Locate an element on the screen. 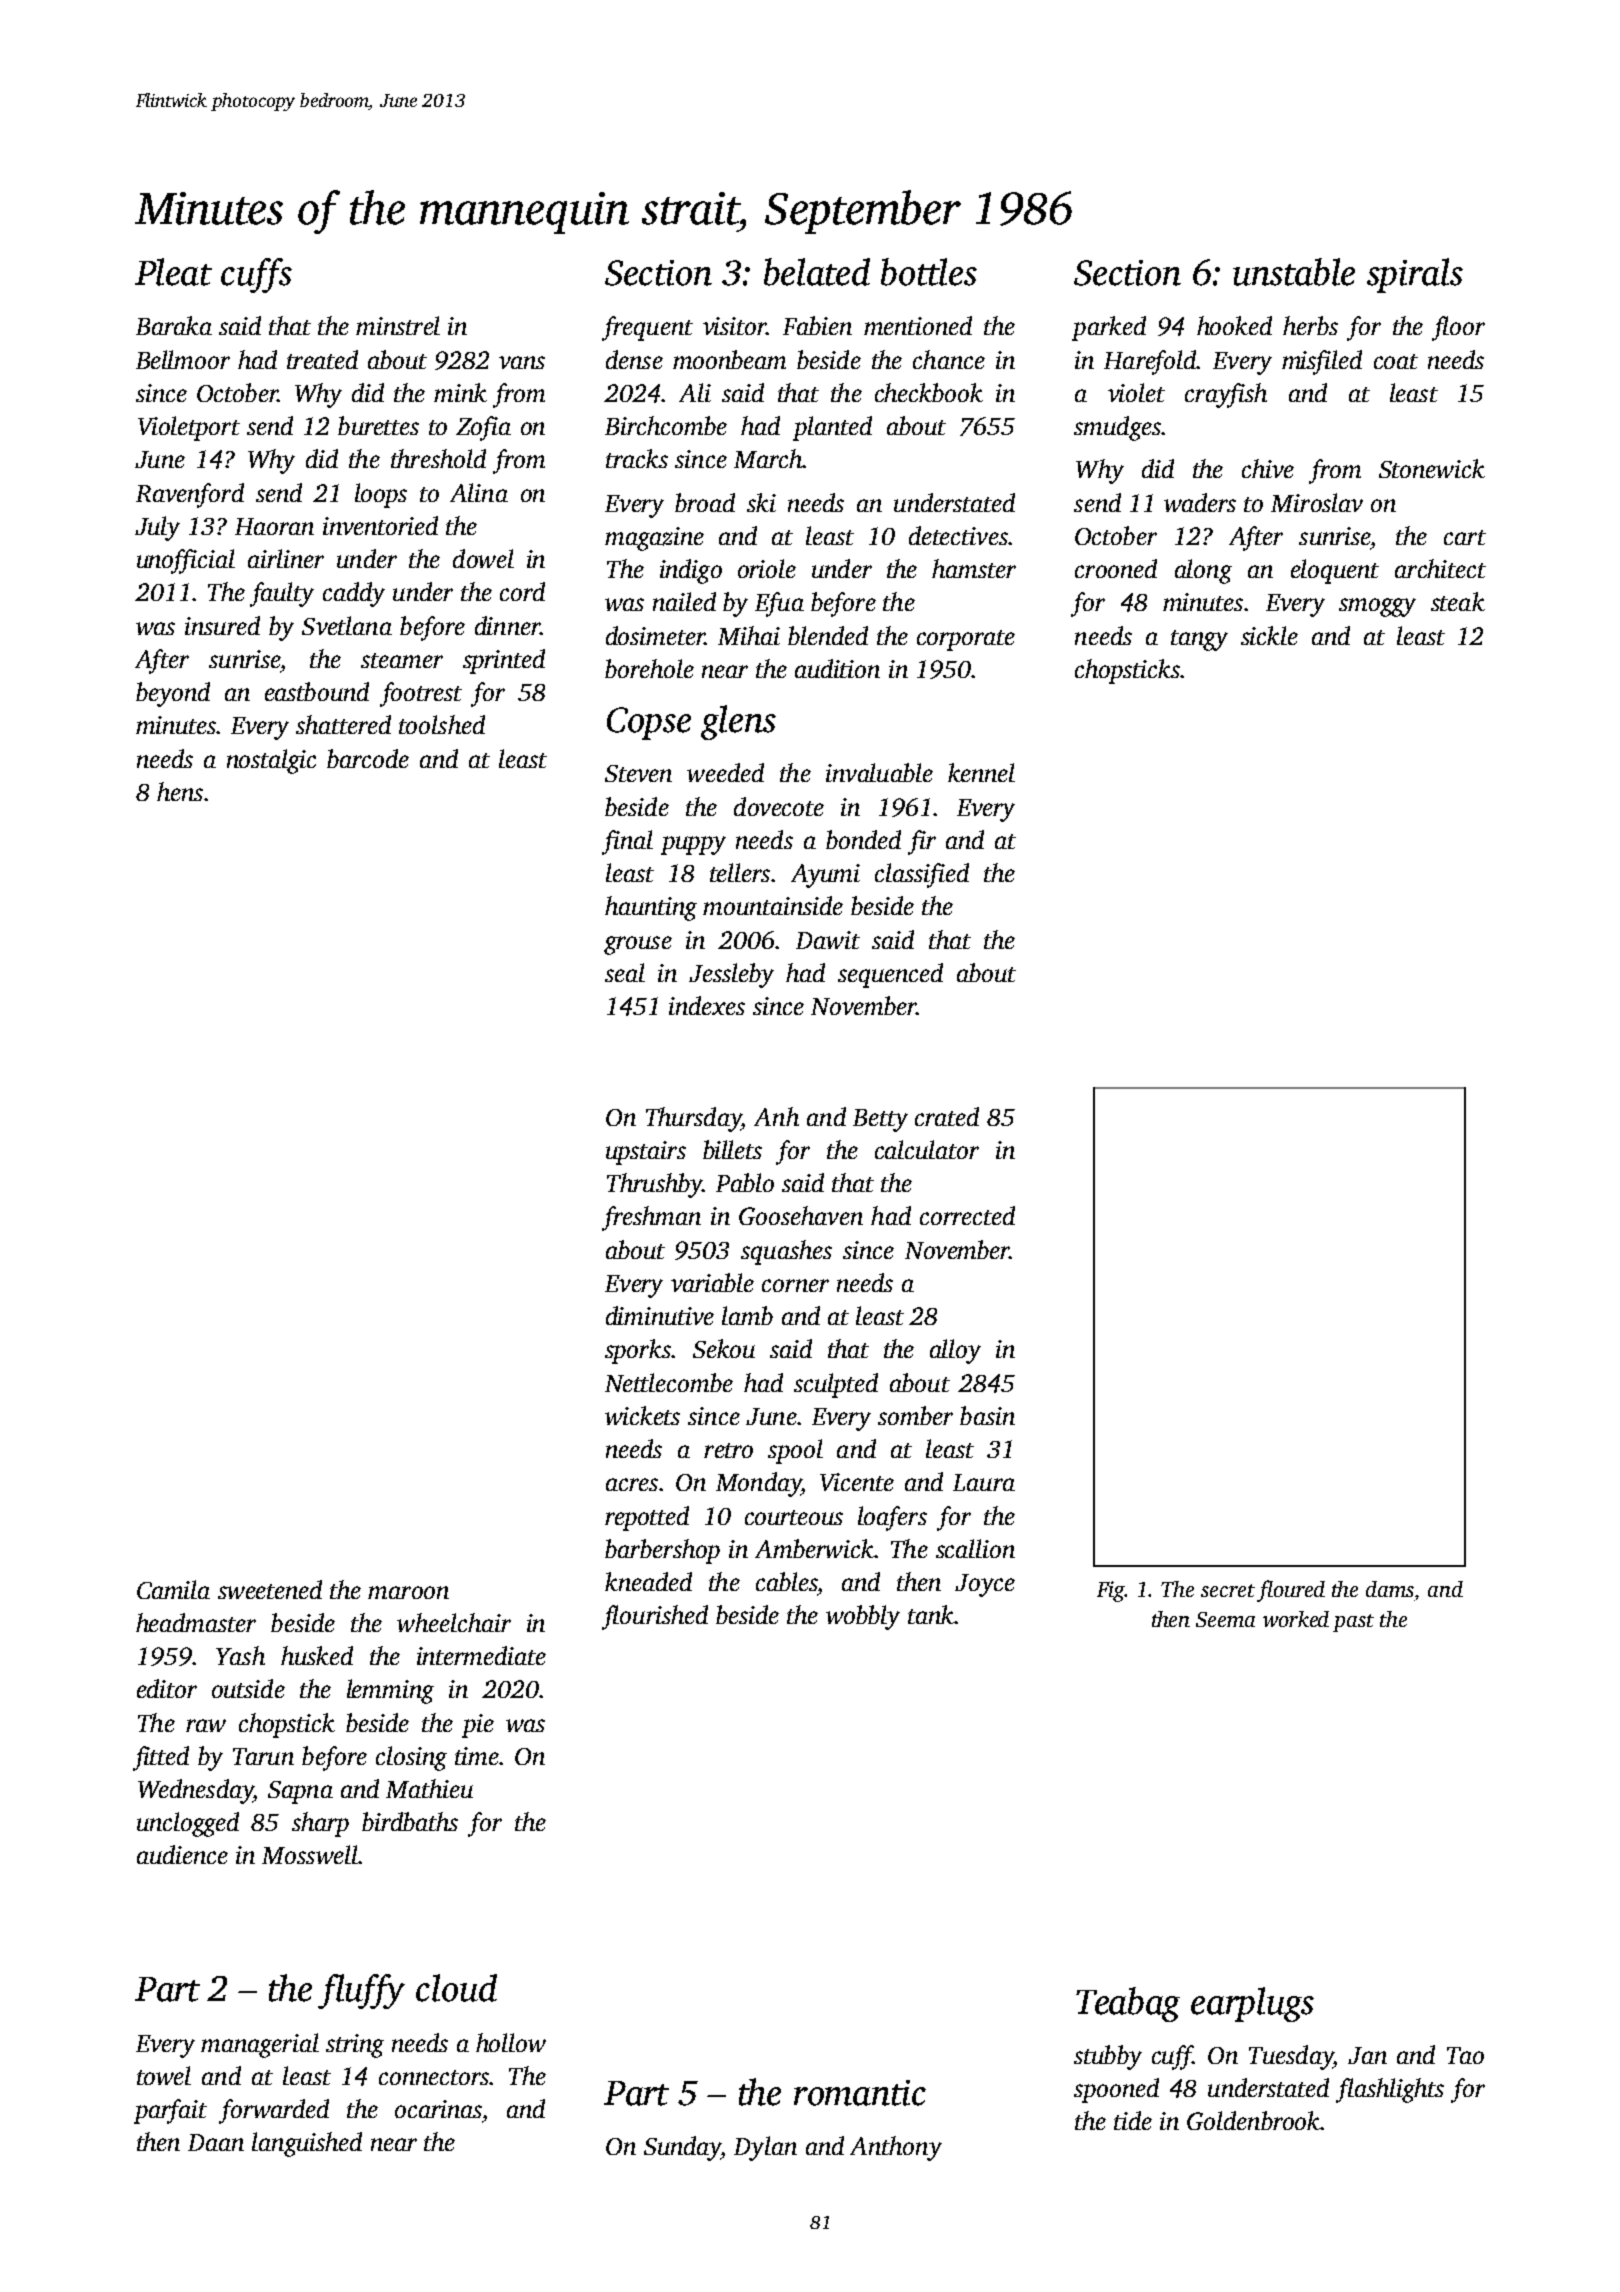  Pleat is located at coordinates (173, 272).
